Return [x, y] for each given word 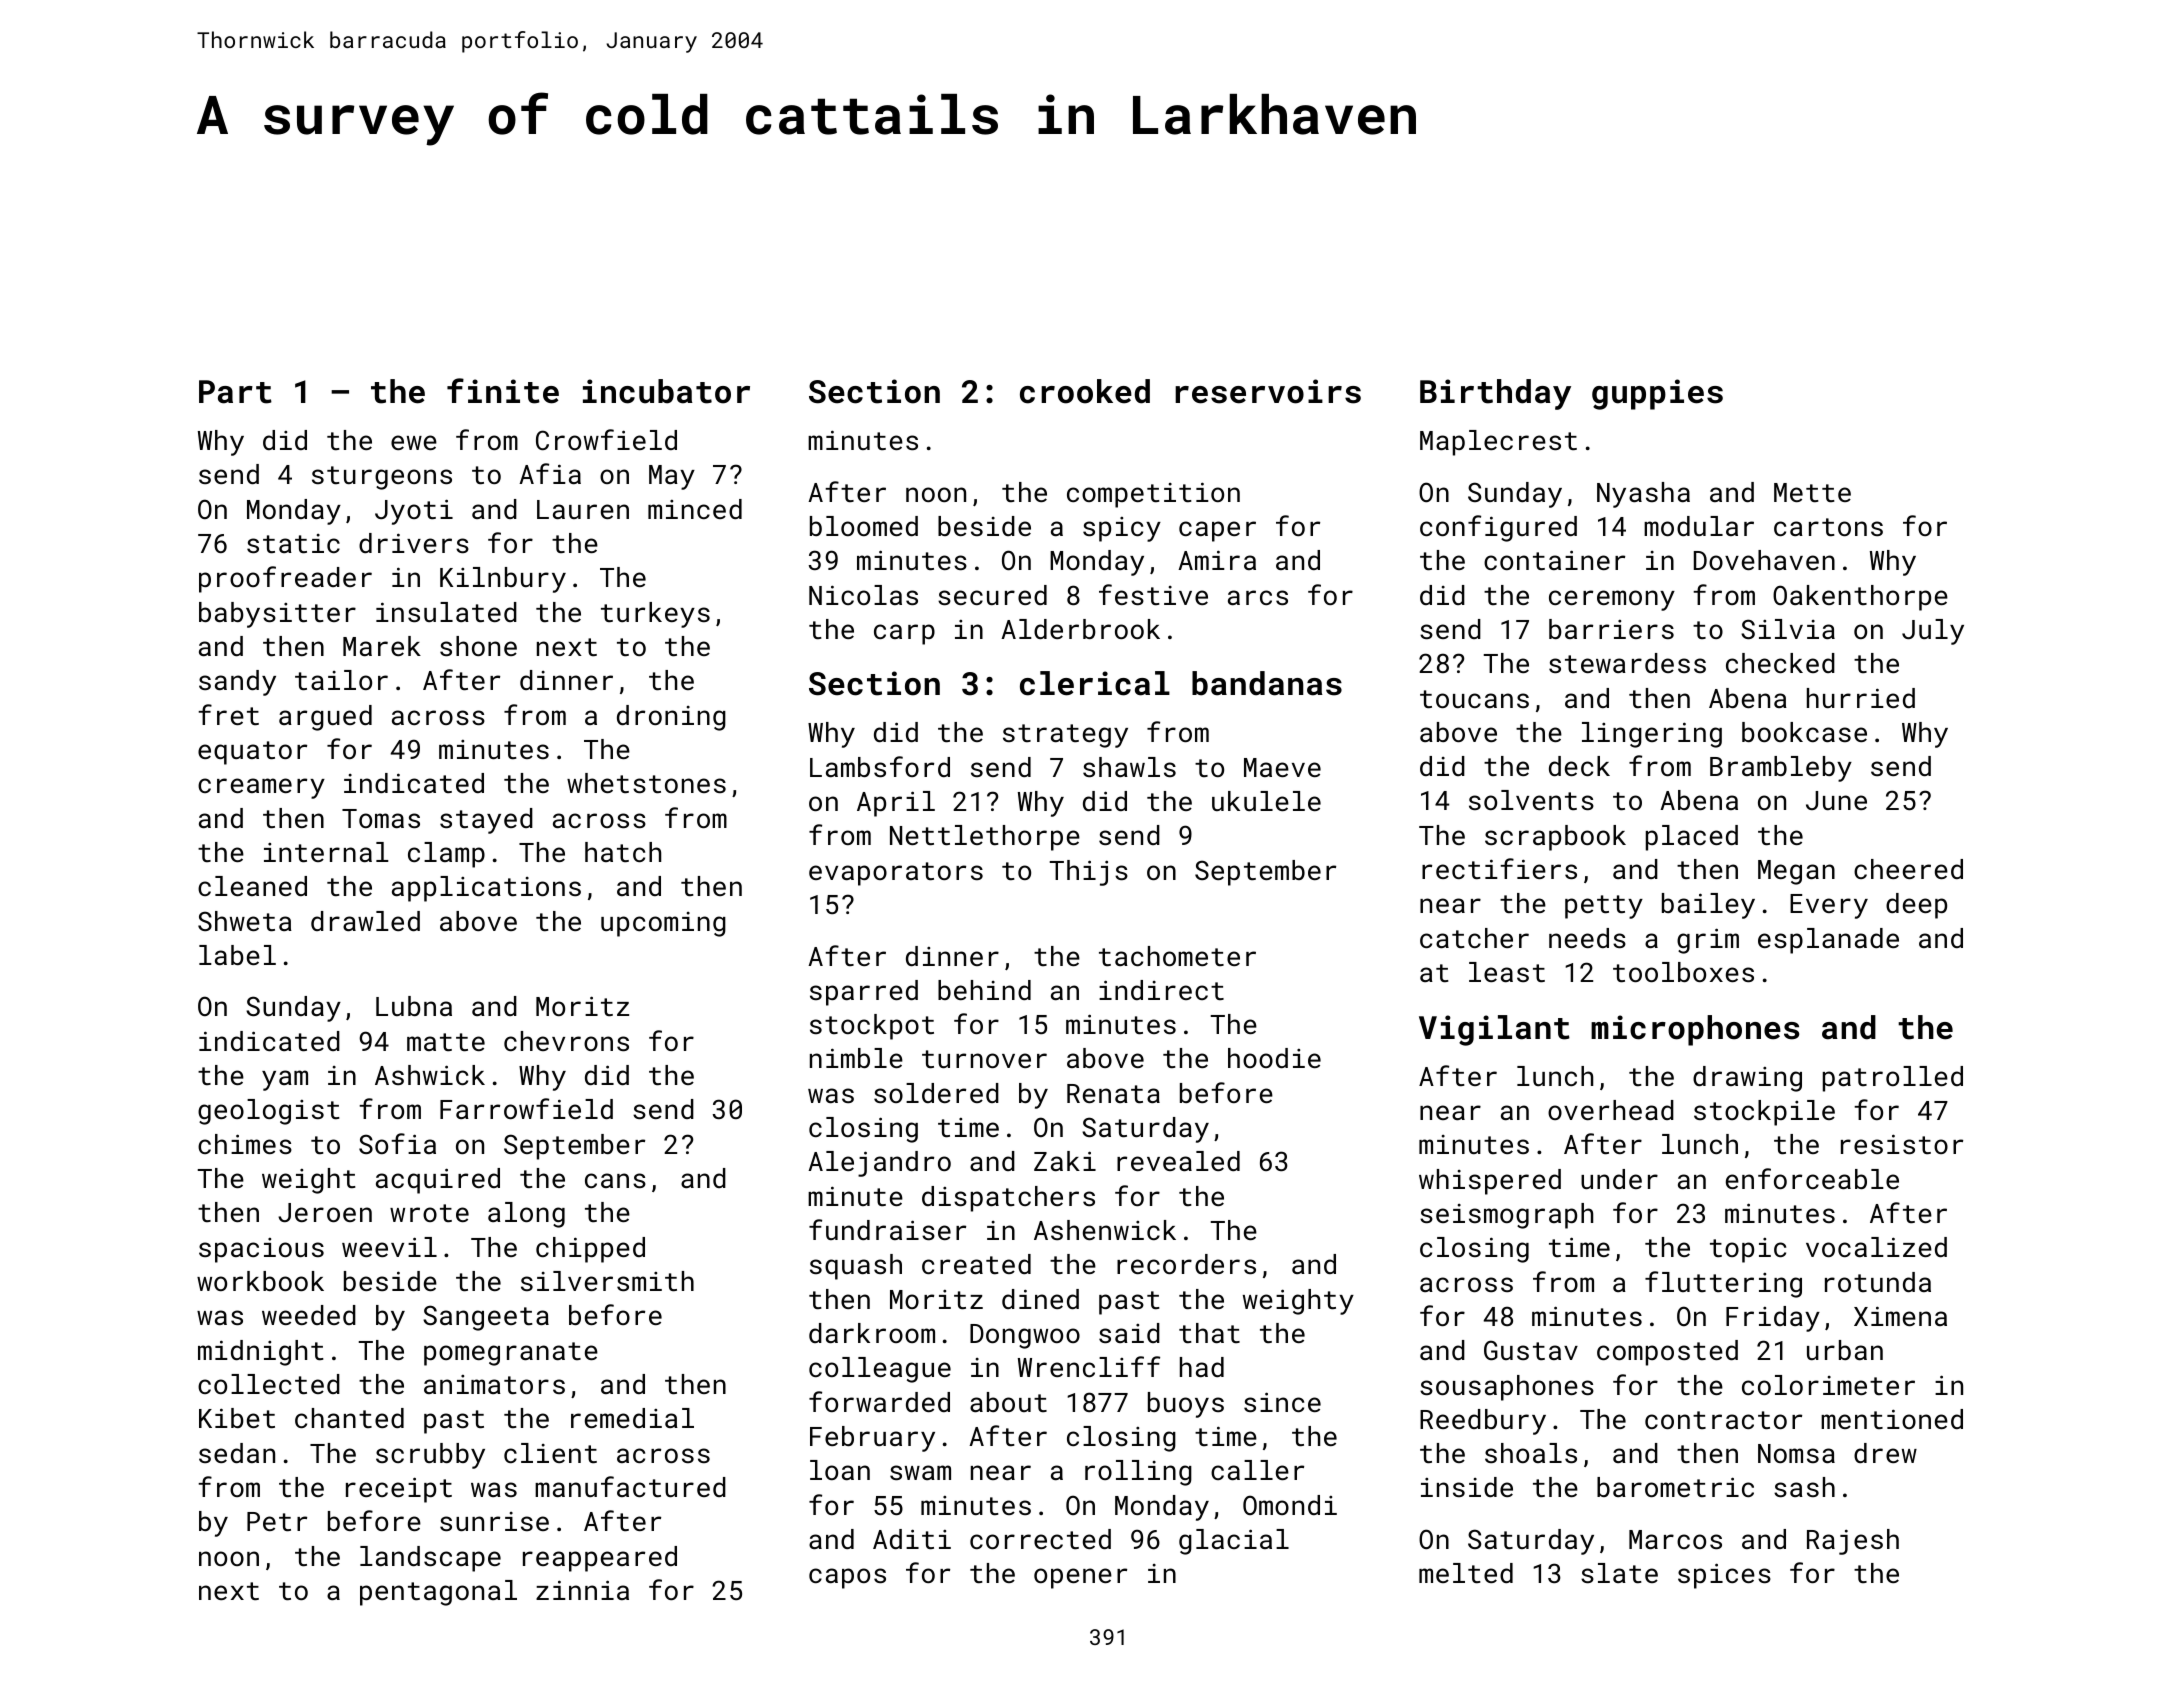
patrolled [1893, 1079]
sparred [864, 993]
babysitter [277, 615]
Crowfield [606, 439]
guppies [1657, 394]
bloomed [864, 526]
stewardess [1627, 663]
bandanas [1267, 683]
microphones [1695, 1030]
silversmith [607, 1281]
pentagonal [438, 1593]
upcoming [663, 924]
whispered [1490, 1182]
